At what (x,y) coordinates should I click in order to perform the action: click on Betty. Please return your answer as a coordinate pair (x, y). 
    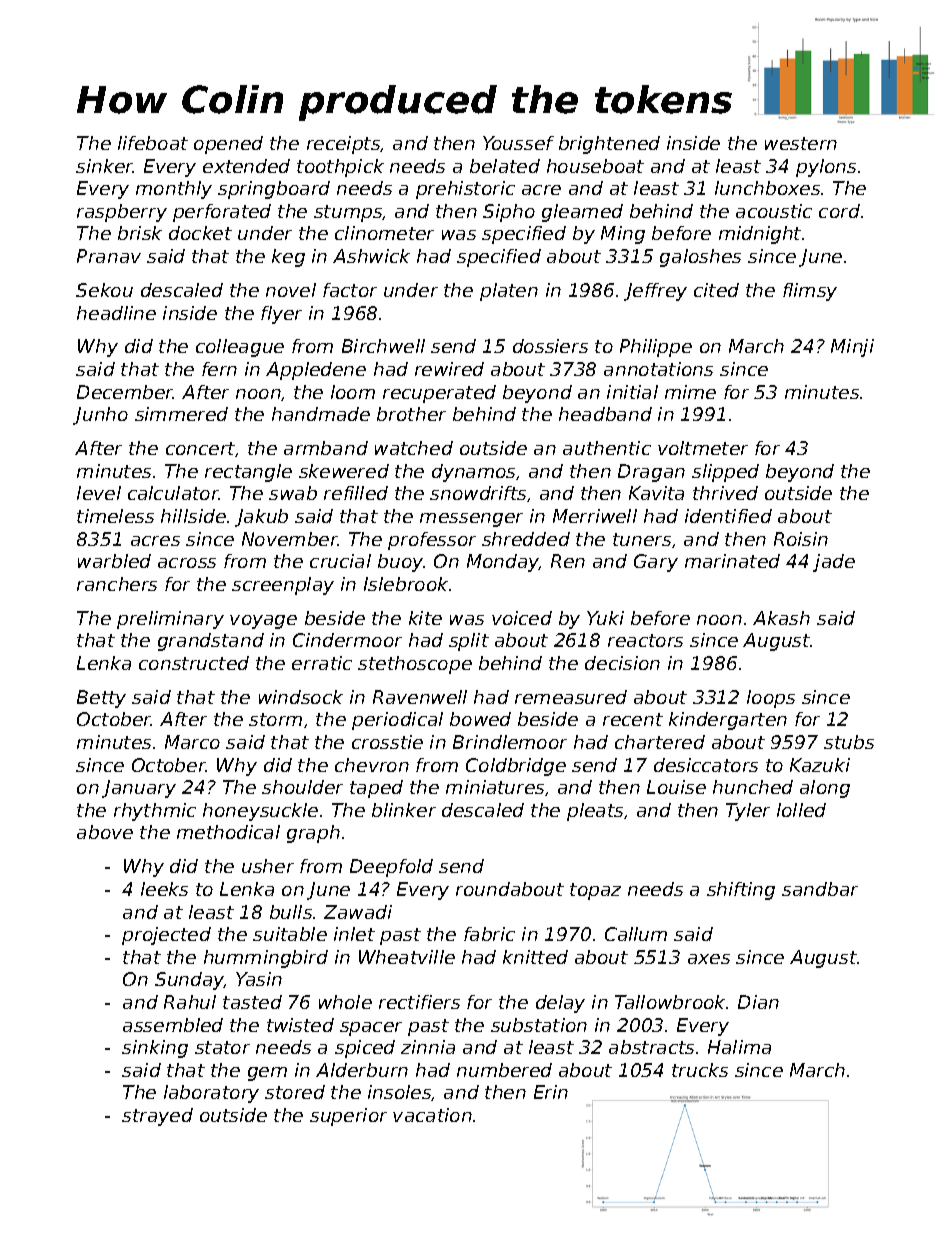
    Looking at the image, I should click on (101, 699).
